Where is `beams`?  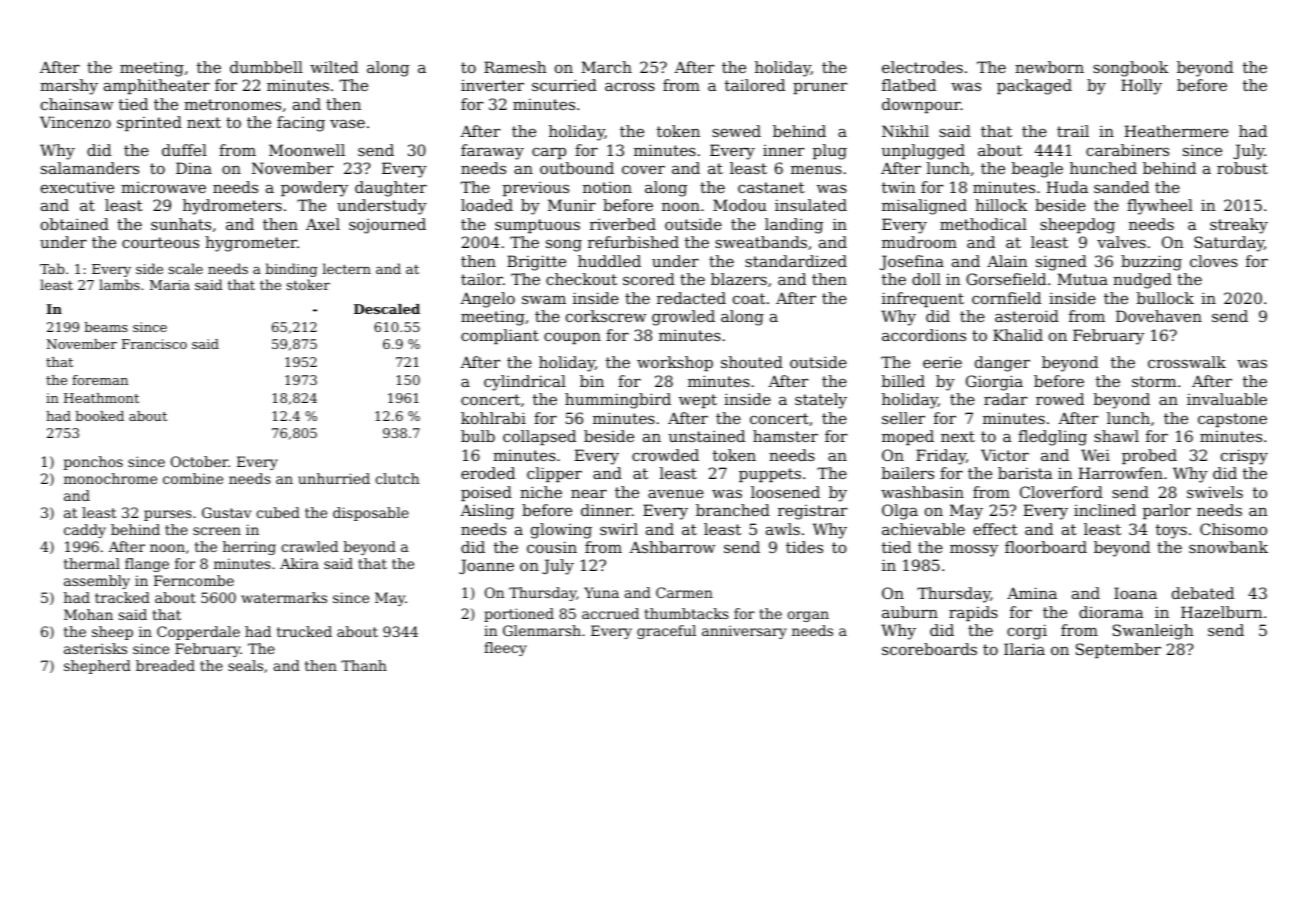
beams is located at coordinates (106, 327).
